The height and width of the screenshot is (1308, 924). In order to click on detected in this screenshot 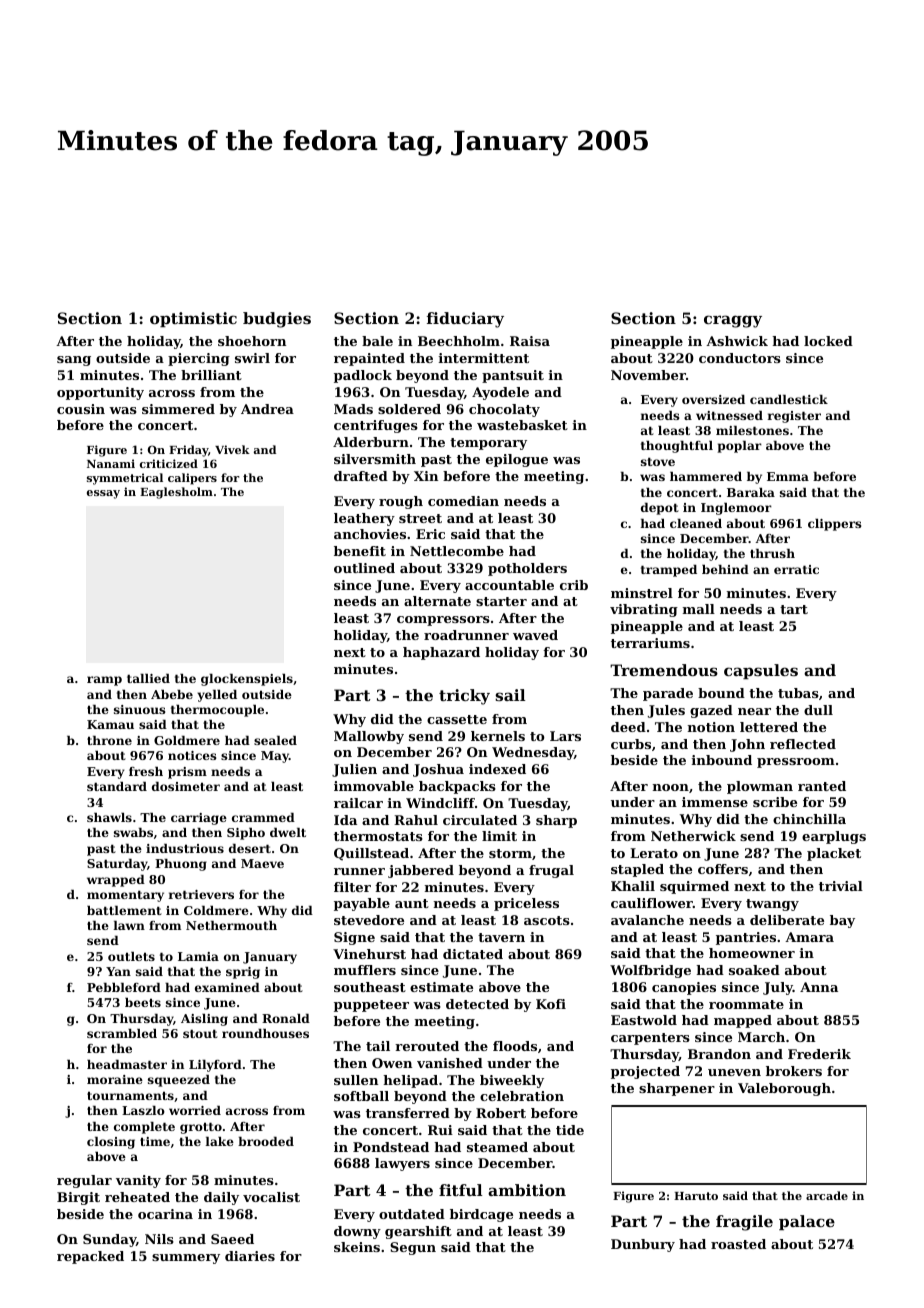, I will do `click(477, 1004)`.
